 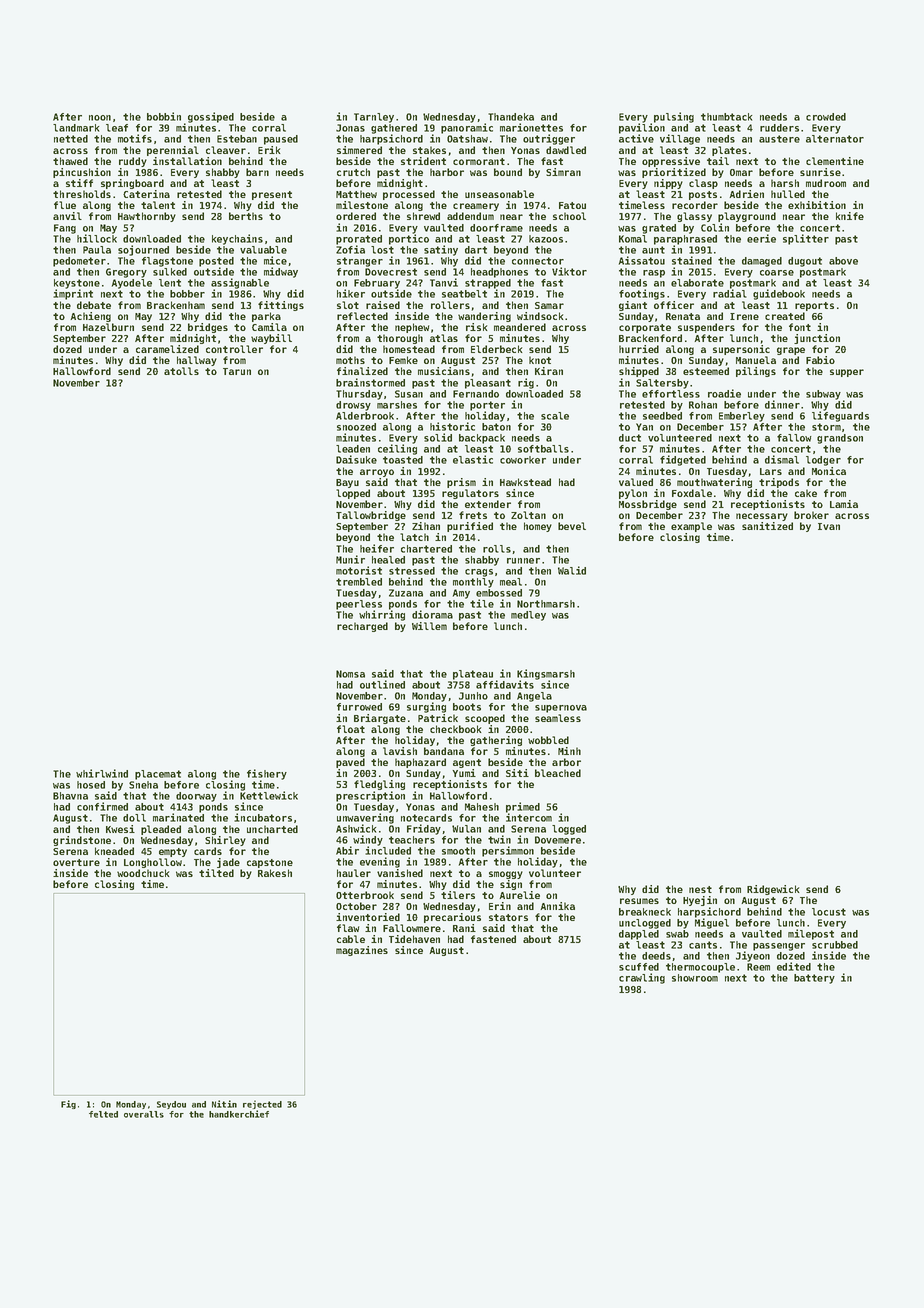 I want to click on Dovecrest, so click(x=391, y=272).
